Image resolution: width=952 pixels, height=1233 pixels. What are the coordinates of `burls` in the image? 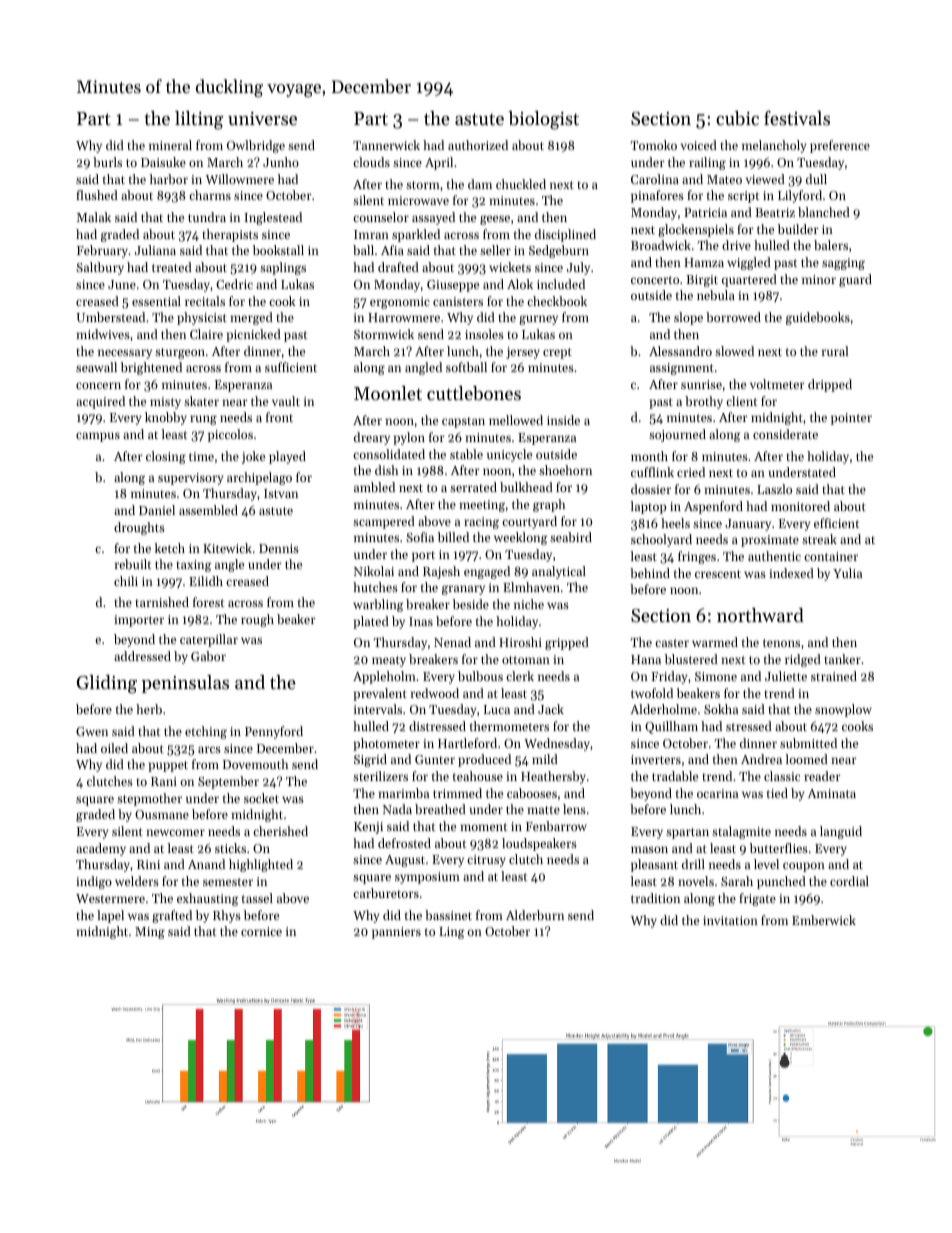 It's located at (107, 162).
